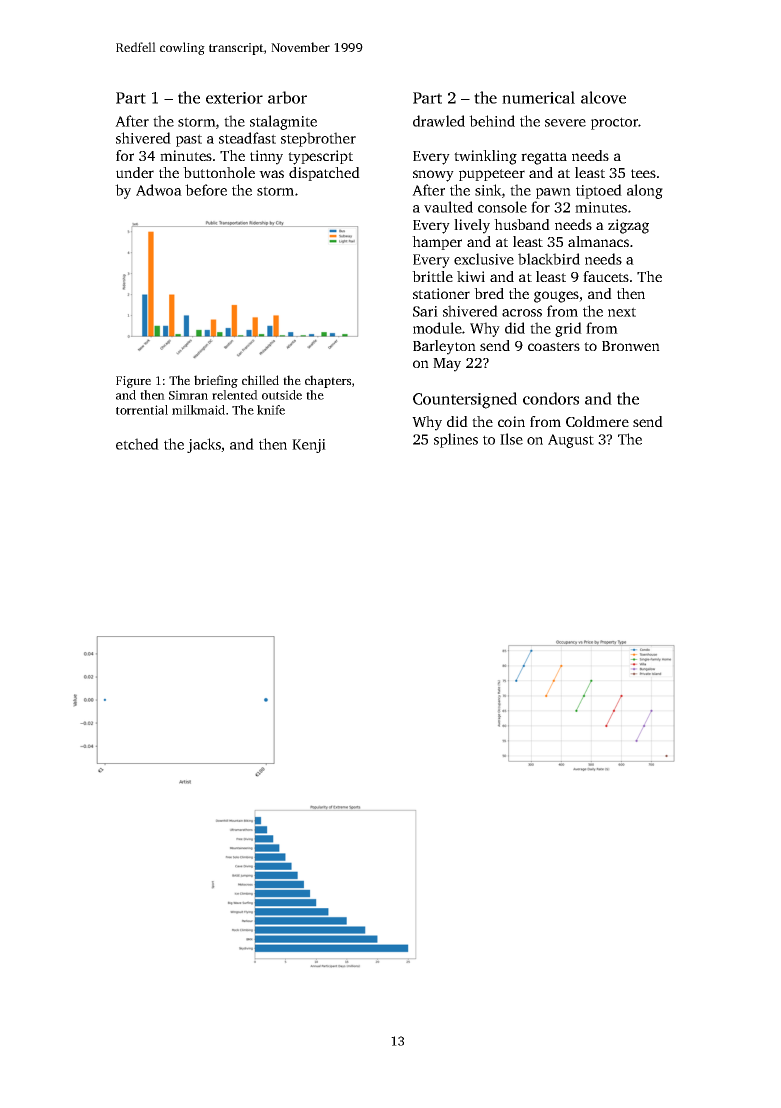  Describe the element at coordinates (287, 97) in the screenshot. I see `arbor` at that location.
